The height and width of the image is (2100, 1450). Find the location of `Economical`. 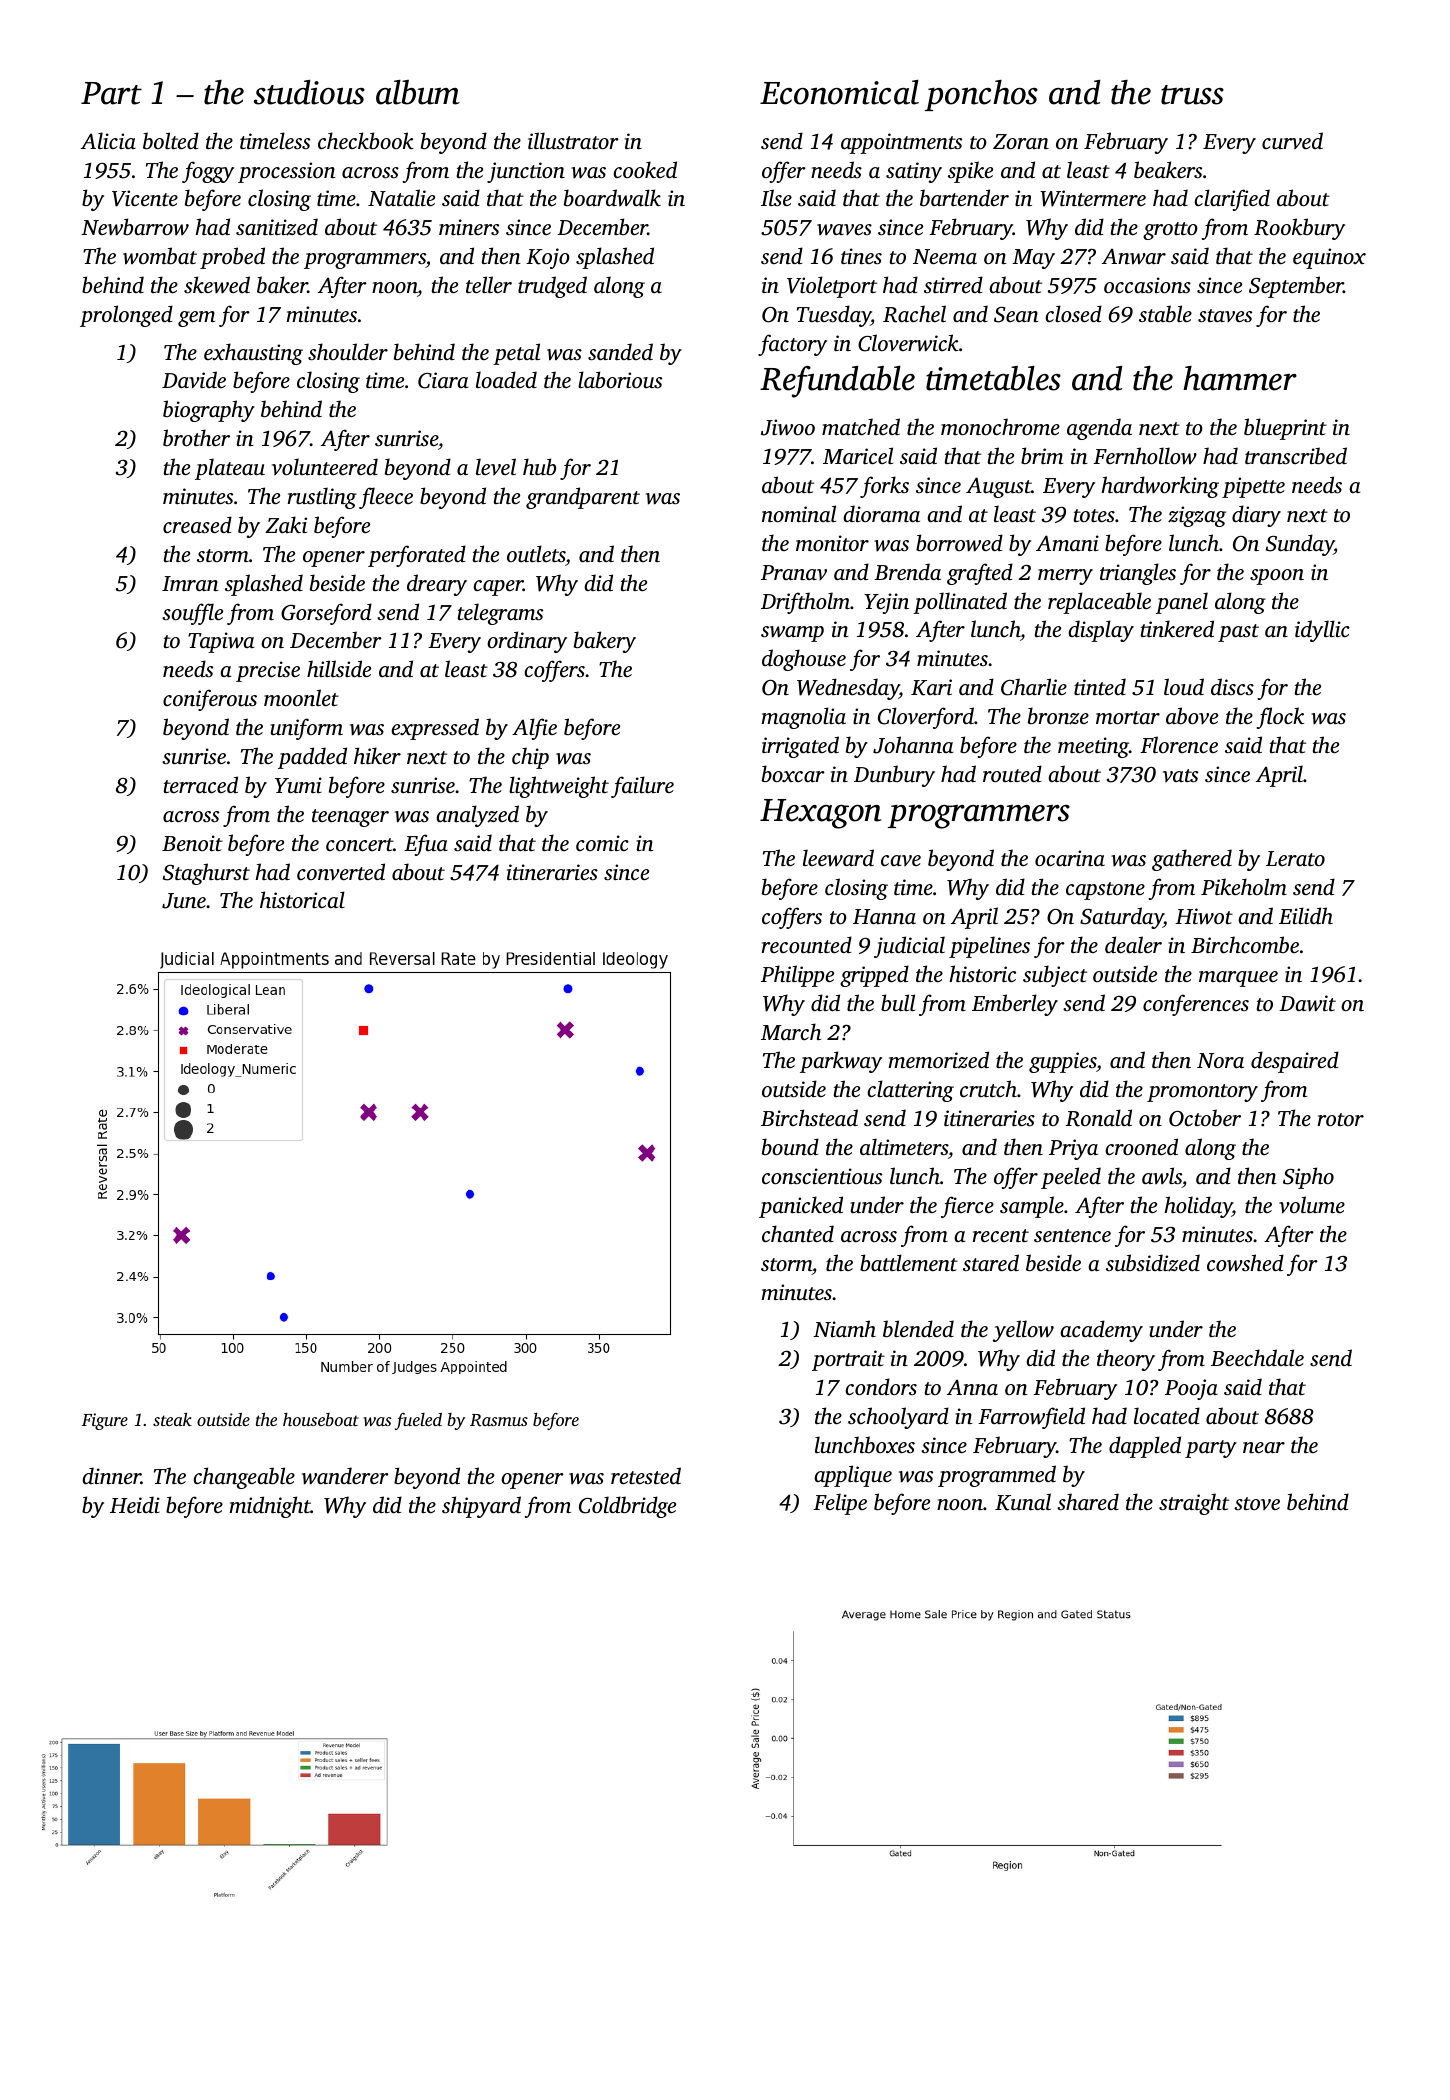

Economical is located at coordinates (839, 92).
